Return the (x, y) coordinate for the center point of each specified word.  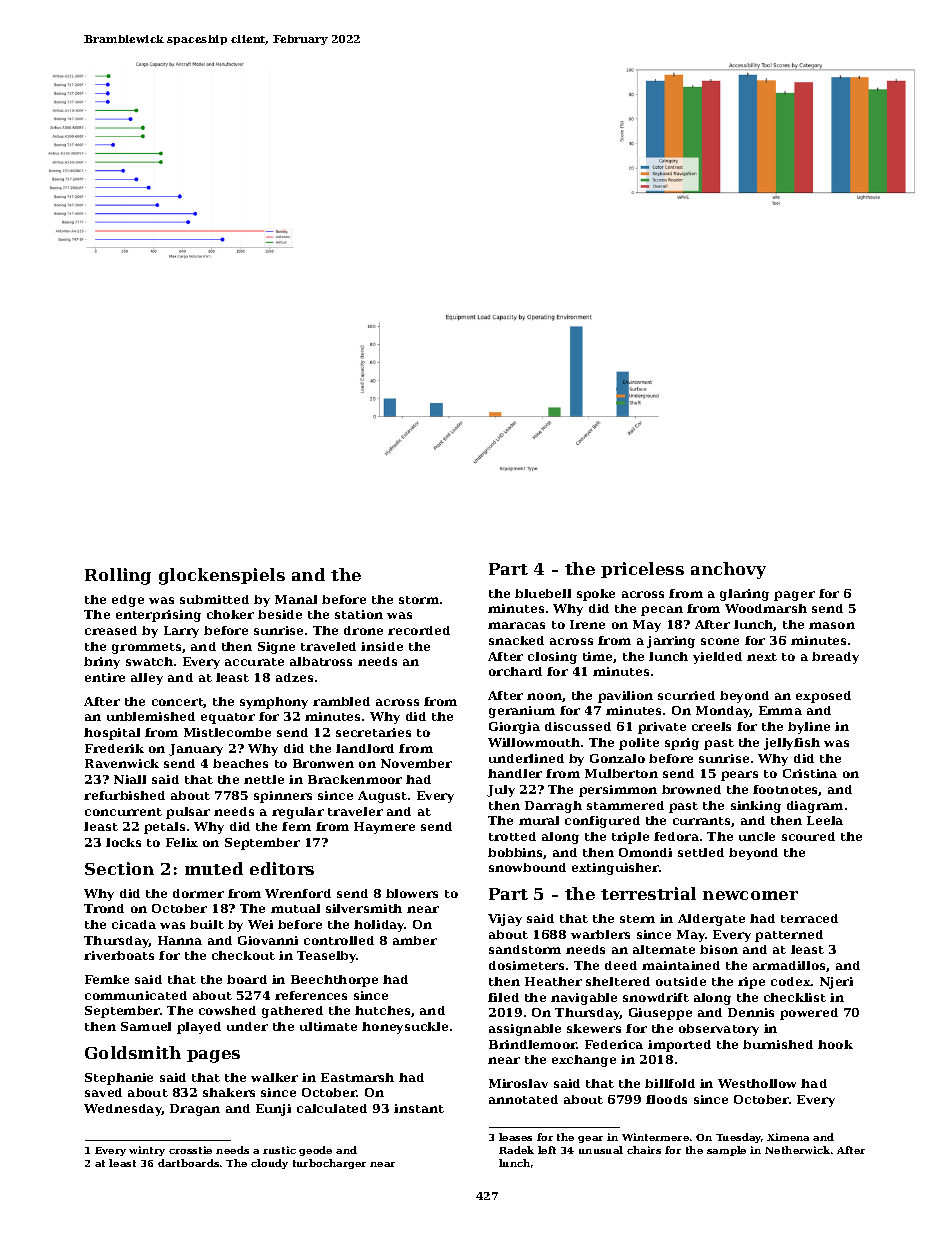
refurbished (124, 795)
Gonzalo (617, 758)
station (359, 614)
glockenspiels (222, 576)
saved (103, 1092)
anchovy (728, 570)
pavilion (625, 697)
